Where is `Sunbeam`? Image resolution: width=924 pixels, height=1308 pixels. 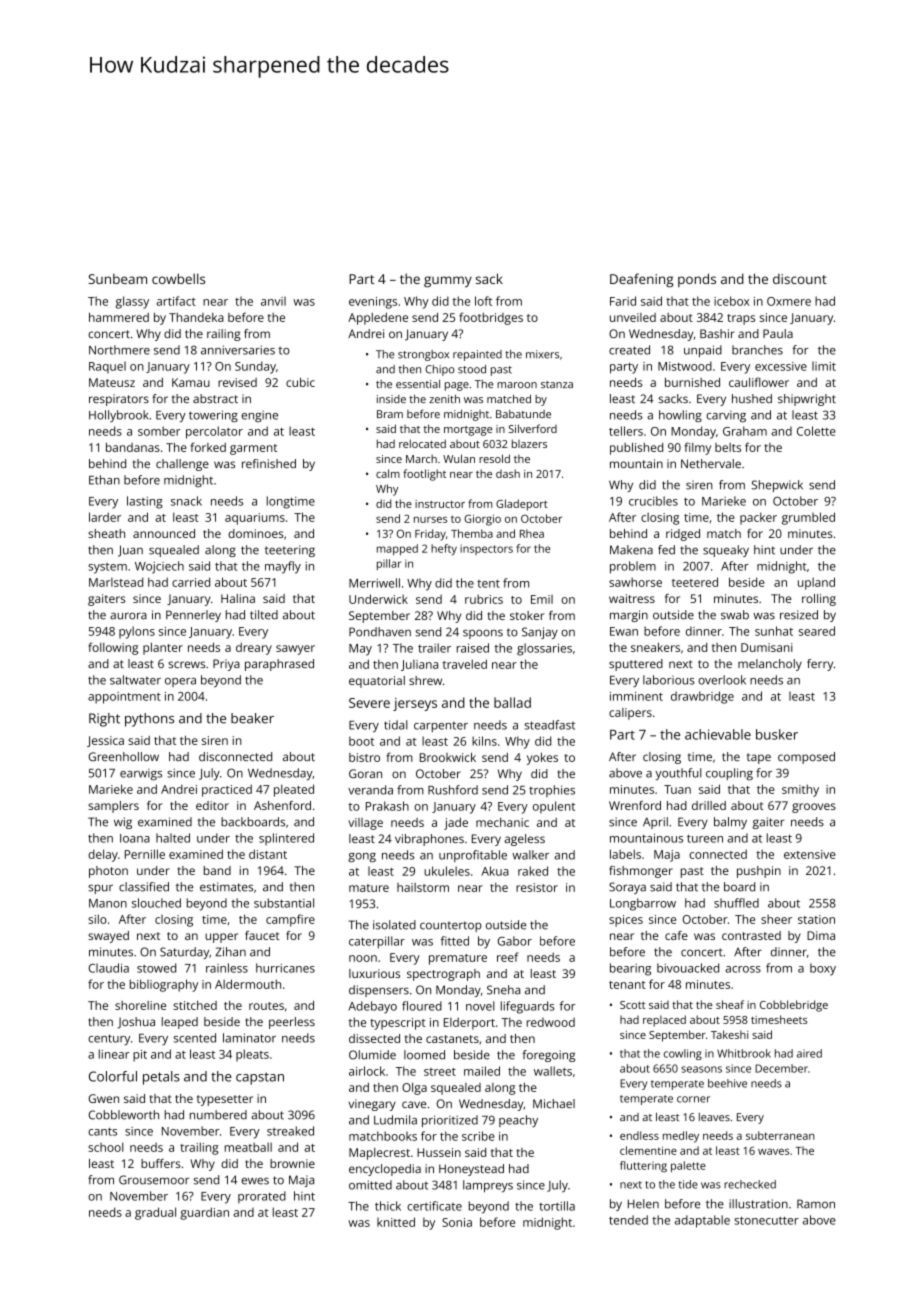 Sunbeam is located at coordinates (118, 279).
